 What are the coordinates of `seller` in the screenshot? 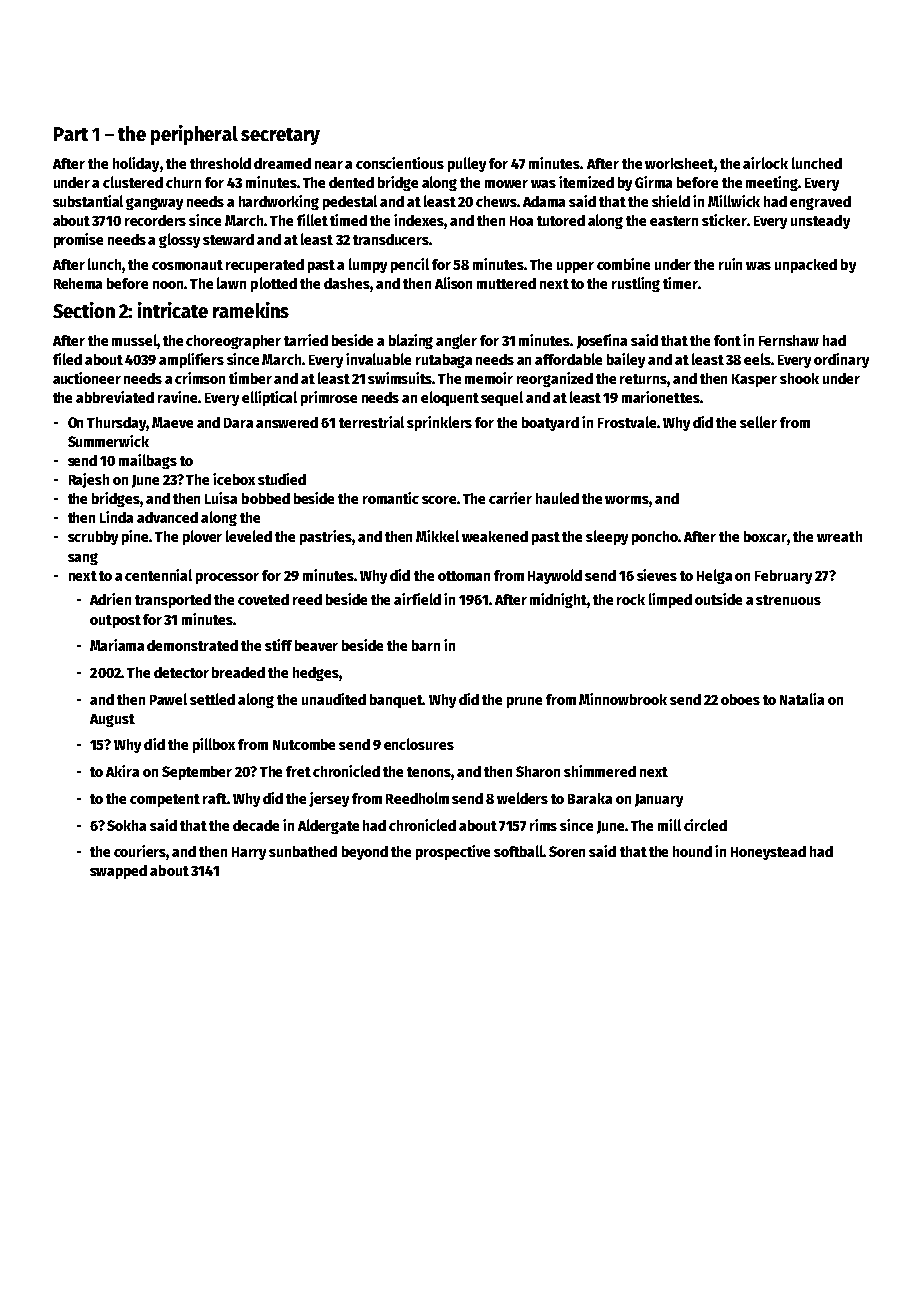 It's located at (758, 422).
